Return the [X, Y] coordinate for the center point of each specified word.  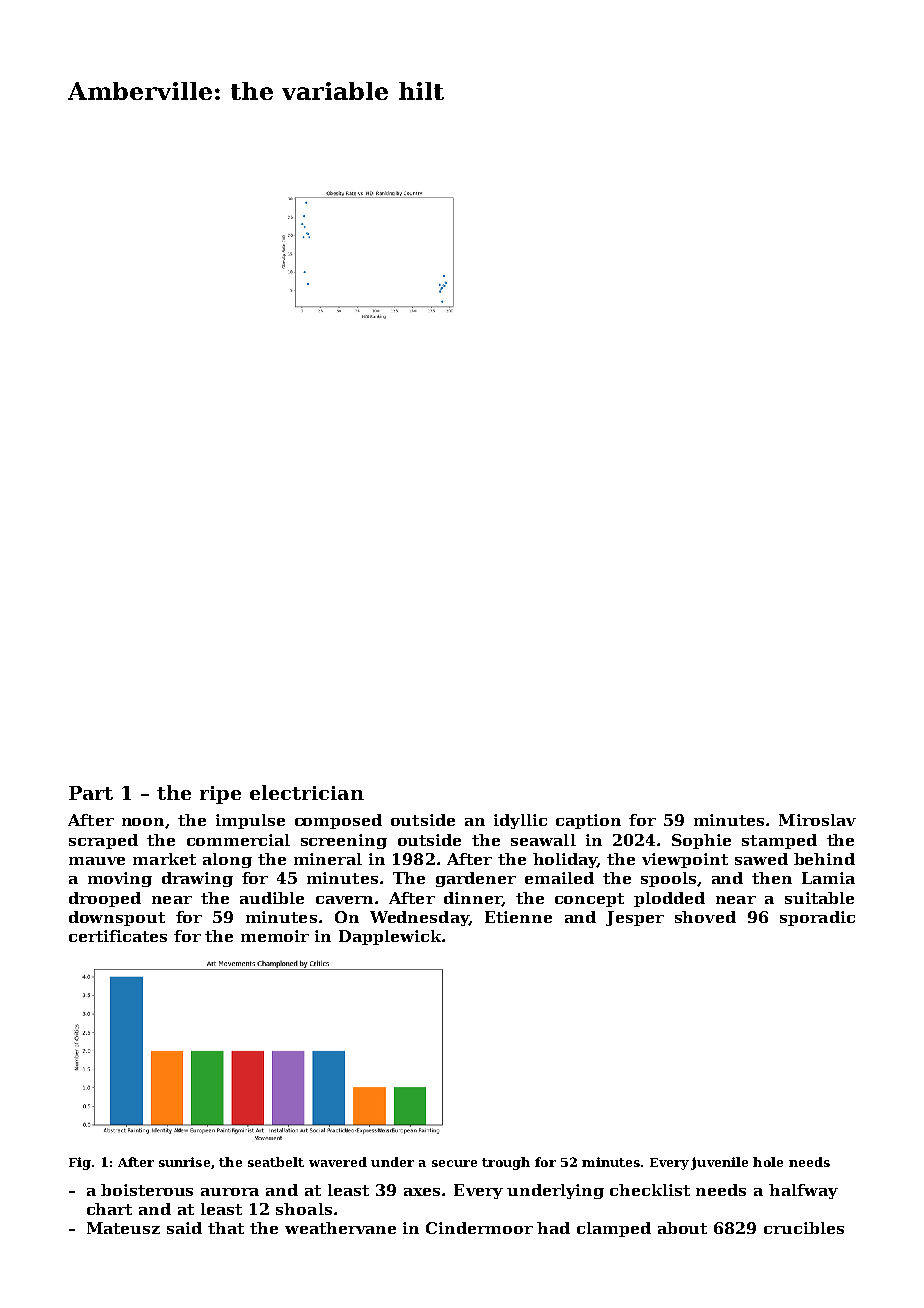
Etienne [518, 917]
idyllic [520, 821]
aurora [230, 1192]
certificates [118, 936]
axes [423, 1192]
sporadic [817, 918]
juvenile [719, 1163]
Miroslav [817, 820]
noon [143, 822]
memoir [275, 936]
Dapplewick [390, 937]
